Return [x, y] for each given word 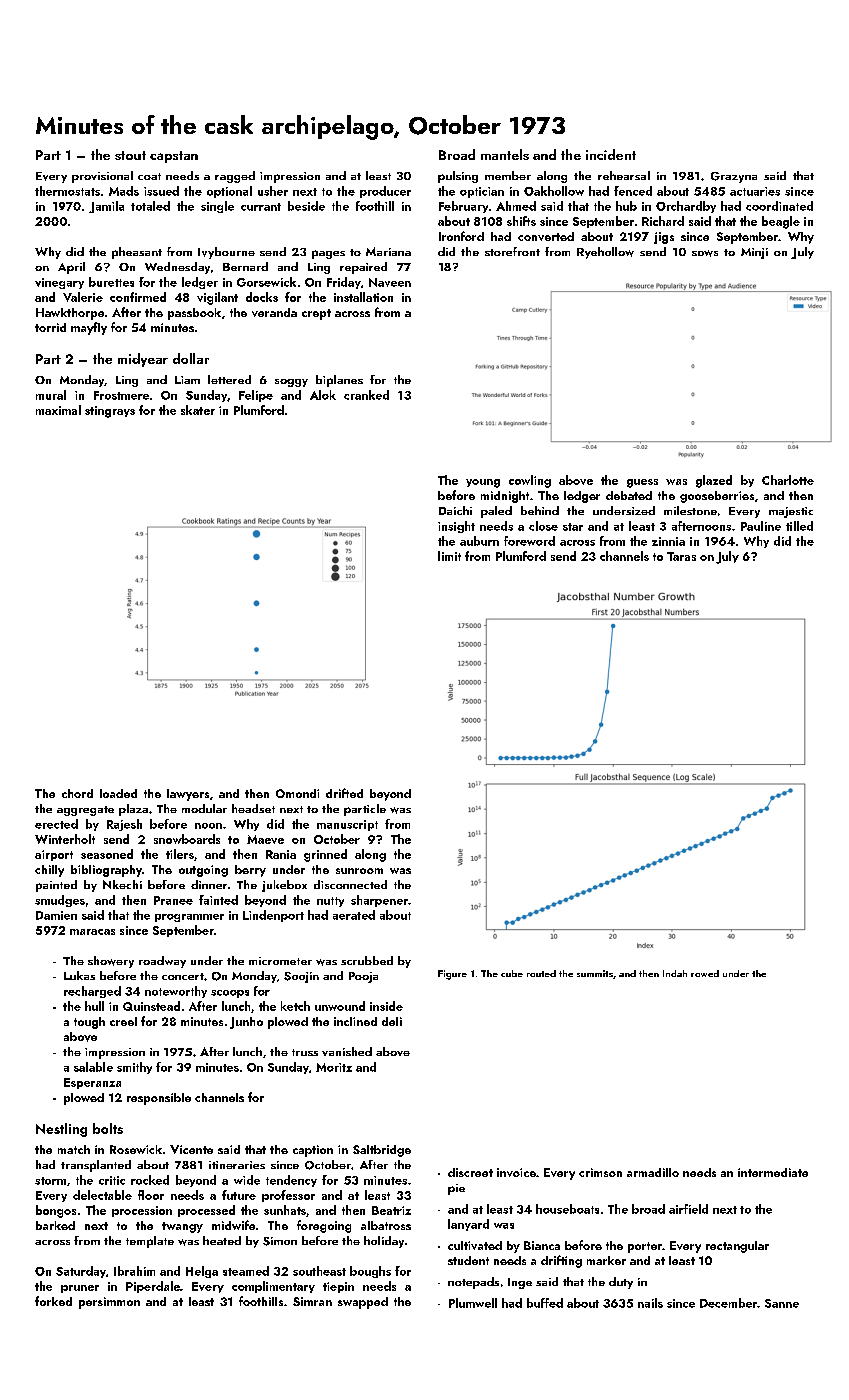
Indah [675, 973]
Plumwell [473, 1303]
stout [130, 155]
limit [449, 556]
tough [89, 1023]
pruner [80, 1289]
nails [650, 1303]
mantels [505, 154]
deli [392, 1021]
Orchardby [686, 207]
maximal [58, 410]
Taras [681, 556]
